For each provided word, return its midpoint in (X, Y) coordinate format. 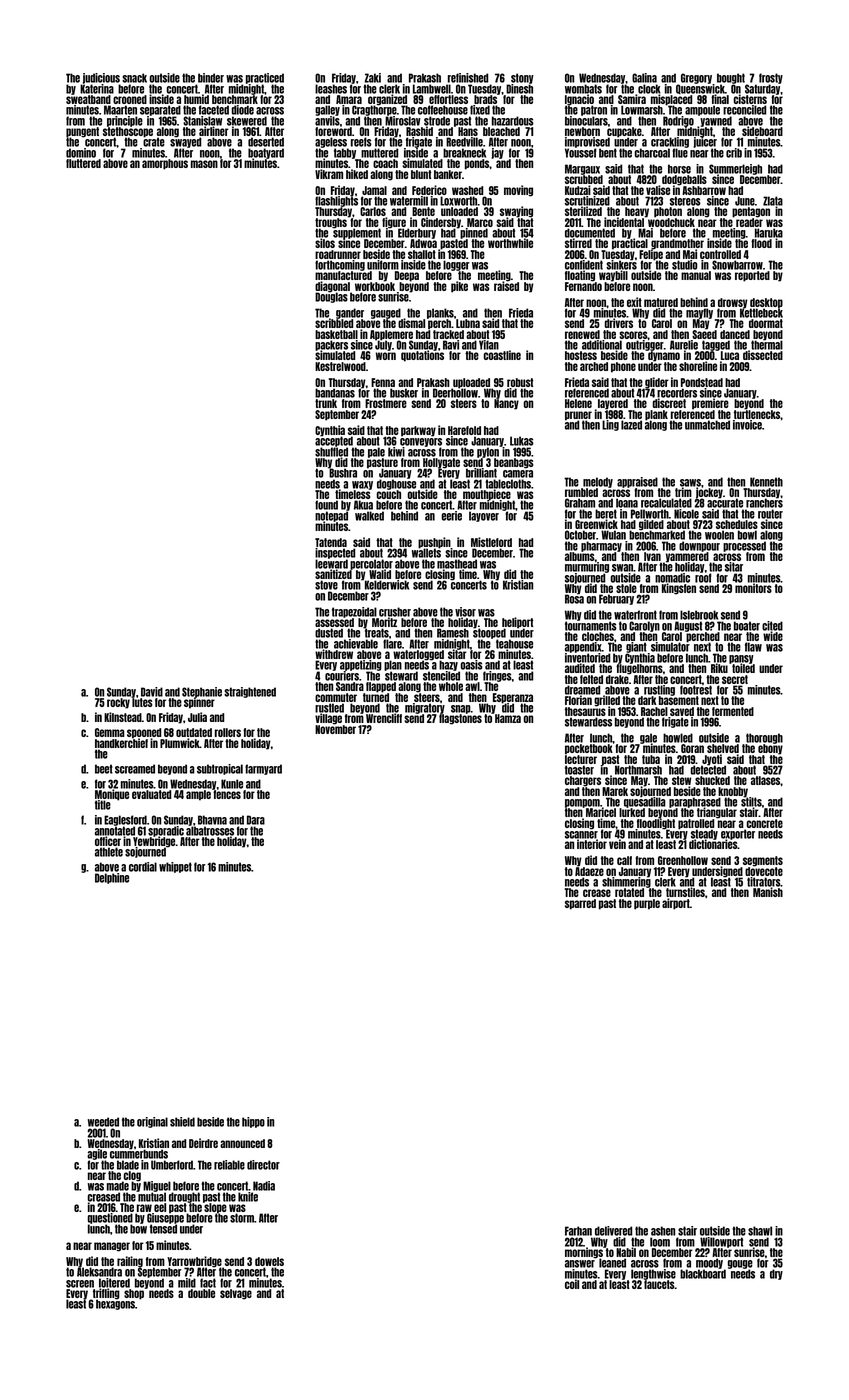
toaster (579, 770)
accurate (725, 503)
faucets (659, 1284)
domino (81, 153)
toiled (743, 668)
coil (572, 1284)
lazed (631, 425)
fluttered (83, 163)
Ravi (451, 345)
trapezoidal (354, 612)
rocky (118, 703)
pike (459, 287)
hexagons (115, 1305)
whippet (175, 867)
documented (590, 233)
